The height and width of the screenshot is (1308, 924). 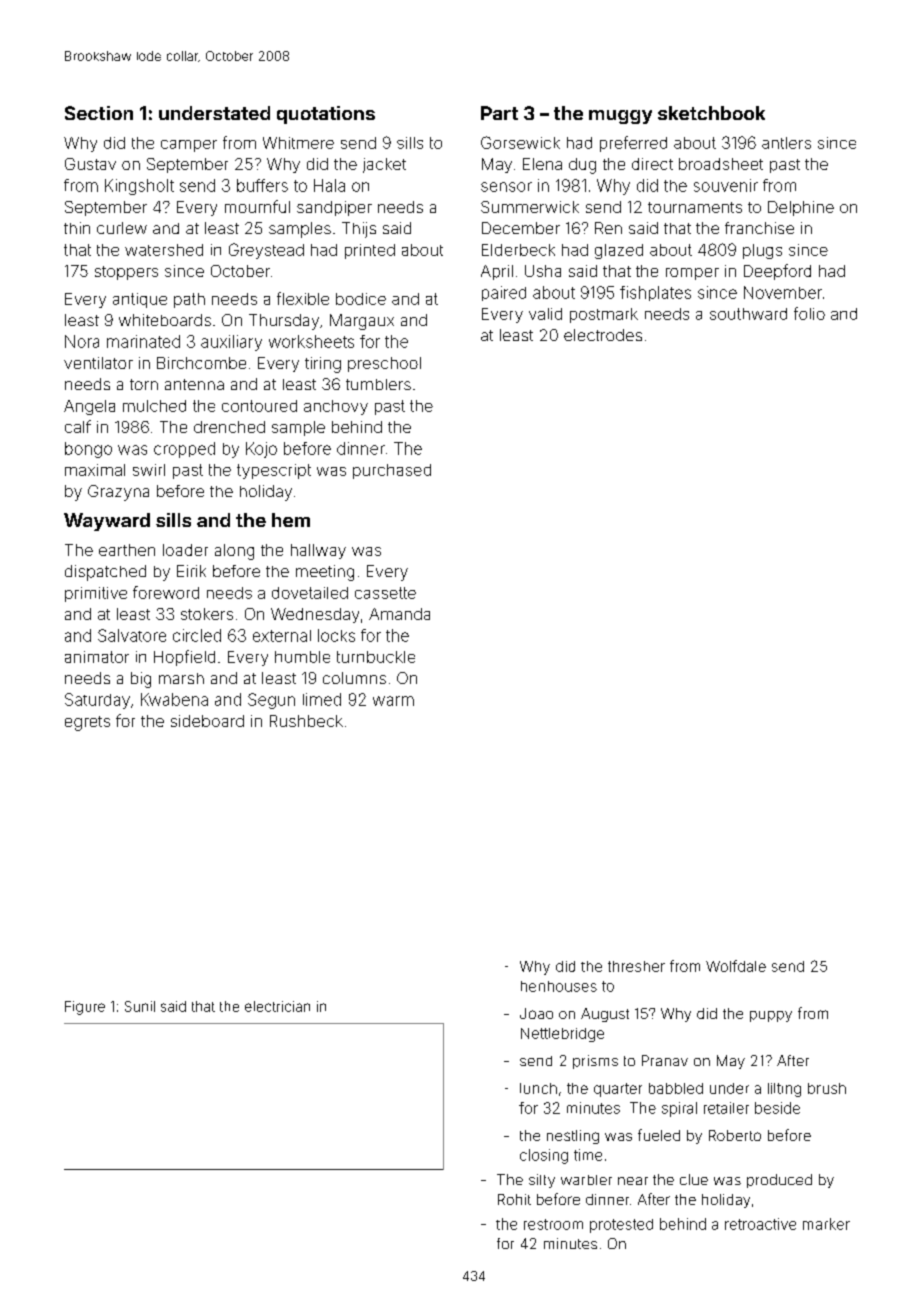 I want to click on Pranav, so click(x=665, y=1060).
